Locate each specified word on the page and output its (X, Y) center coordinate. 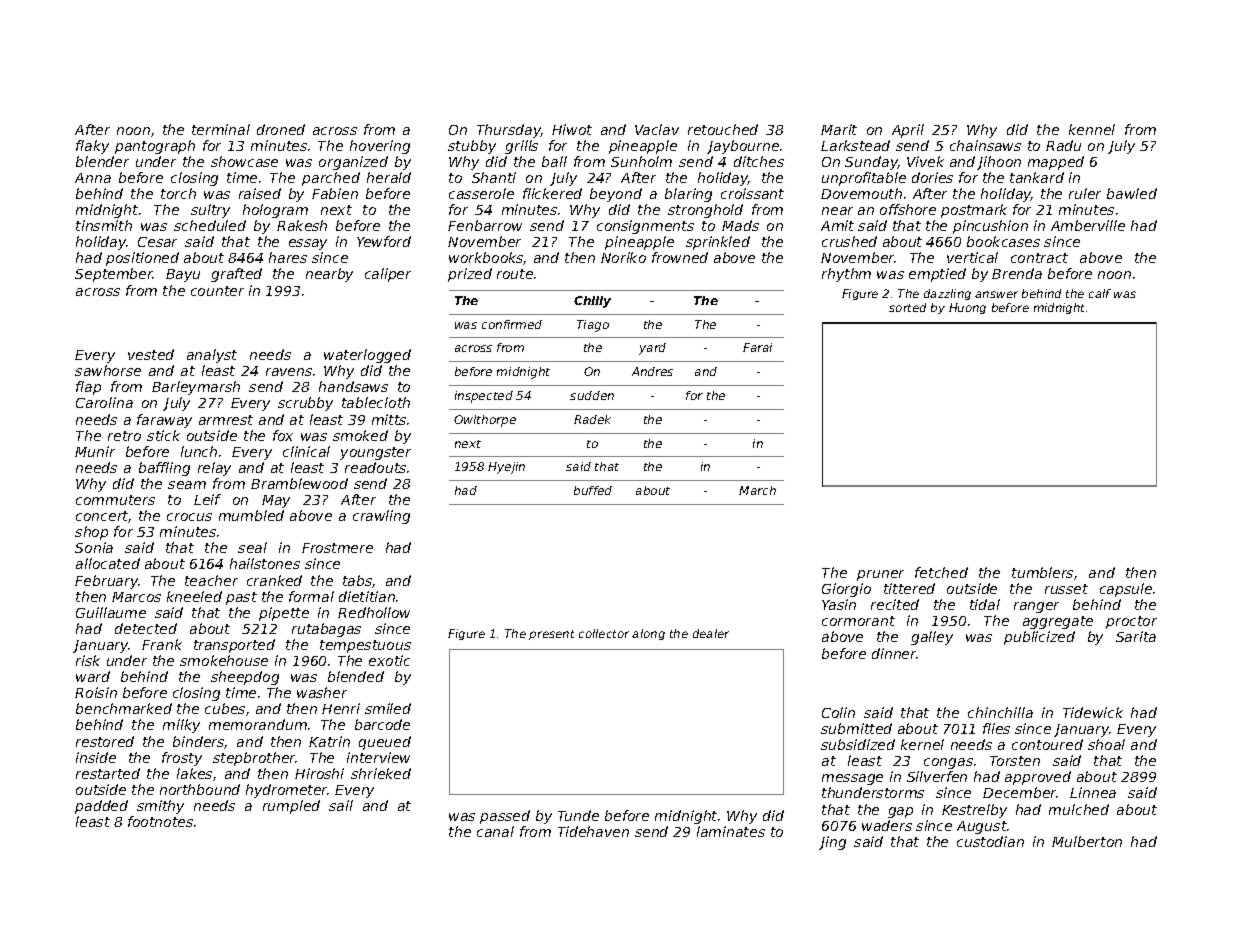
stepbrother (254, 759)
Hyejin (506, 468)
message (852, 779)
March (757, 490)
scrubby (305, 404)
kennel (1092, 129)
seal (252, 547)
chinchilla (1000, 712)
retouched (723, 129)
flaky (92, 147)
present (551, 635)
